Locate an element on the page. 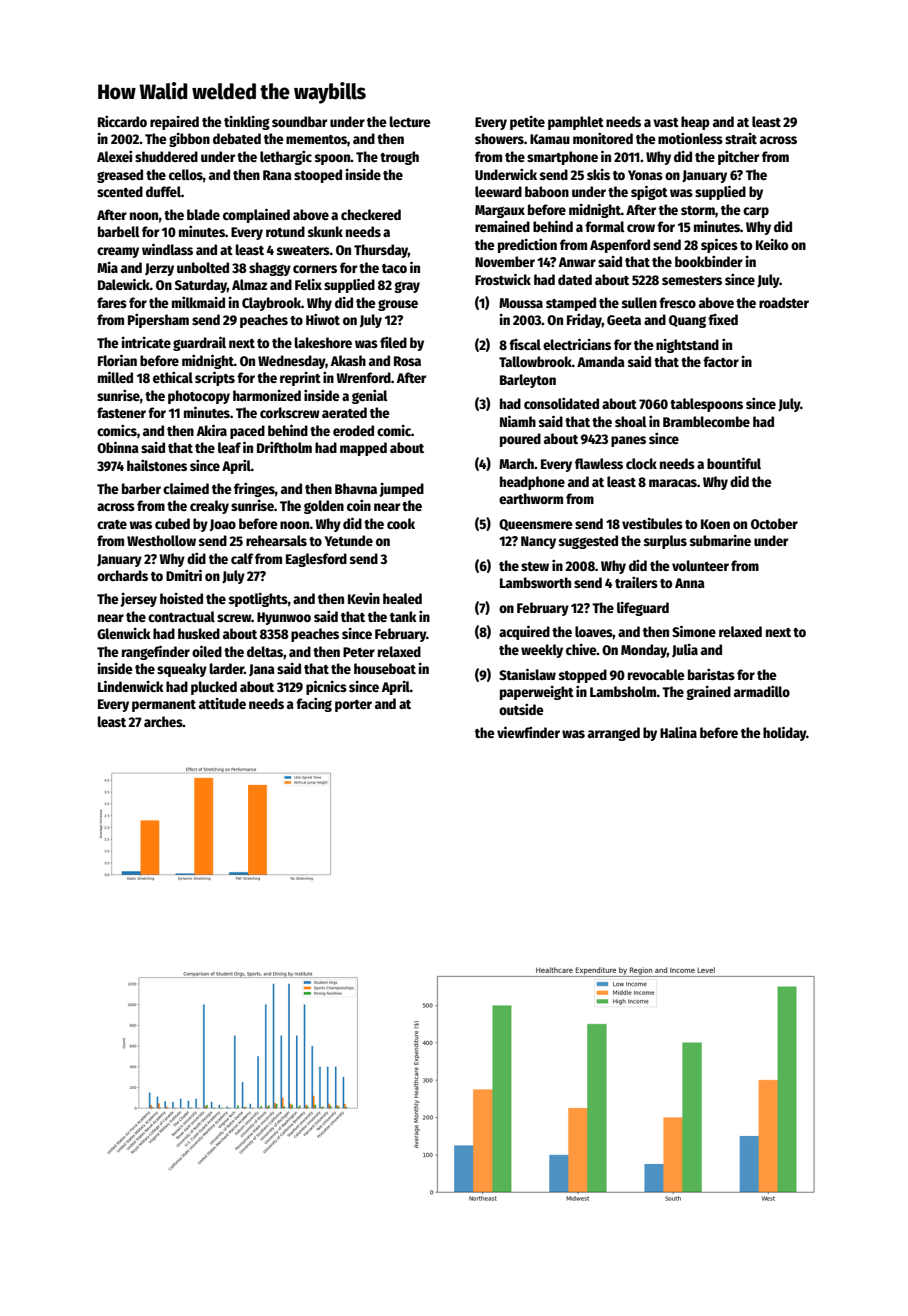  bookbinder is located at coordinates (709, 261).
